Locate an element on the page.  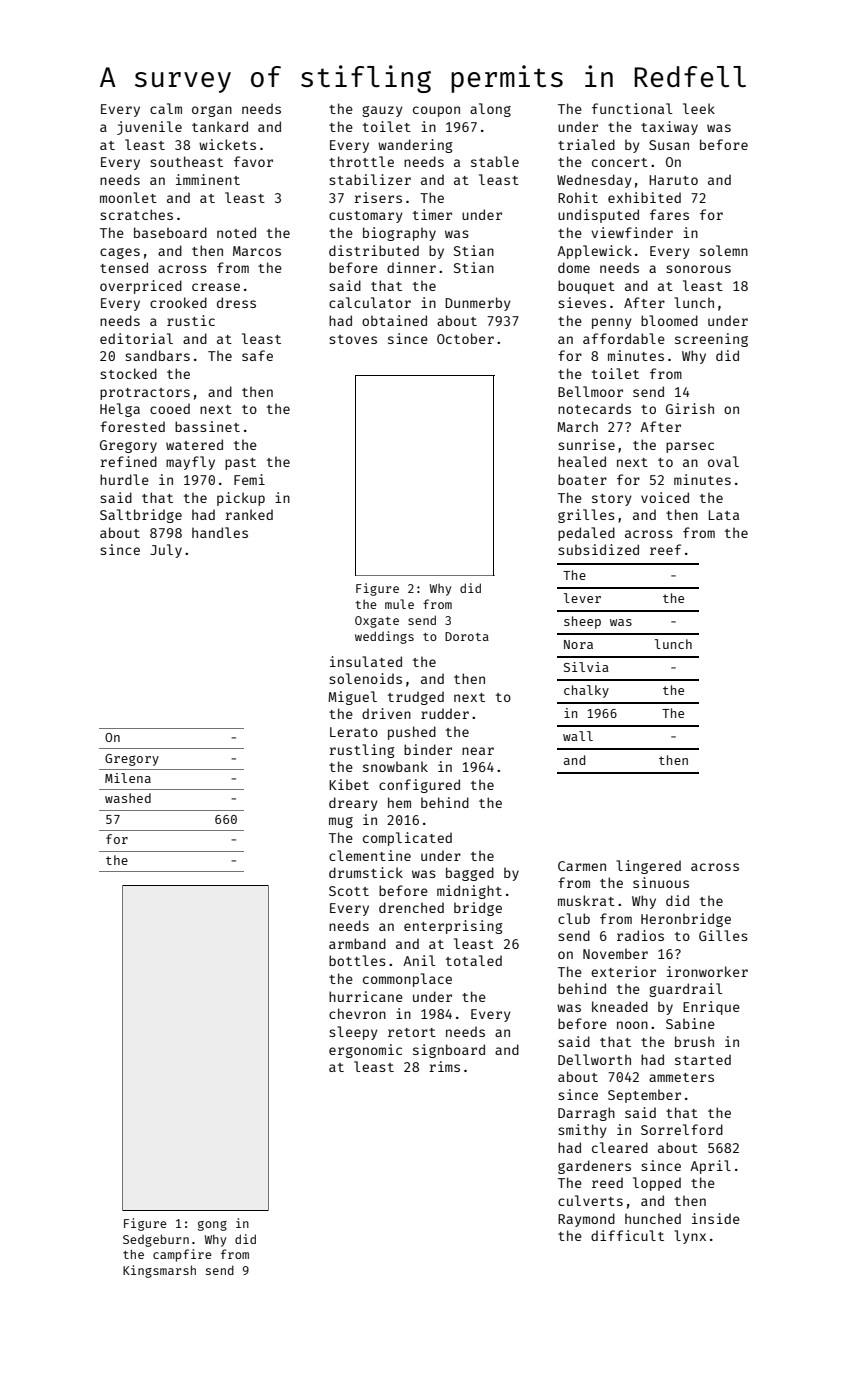
bloomed is located at coordinates (669, 320).
